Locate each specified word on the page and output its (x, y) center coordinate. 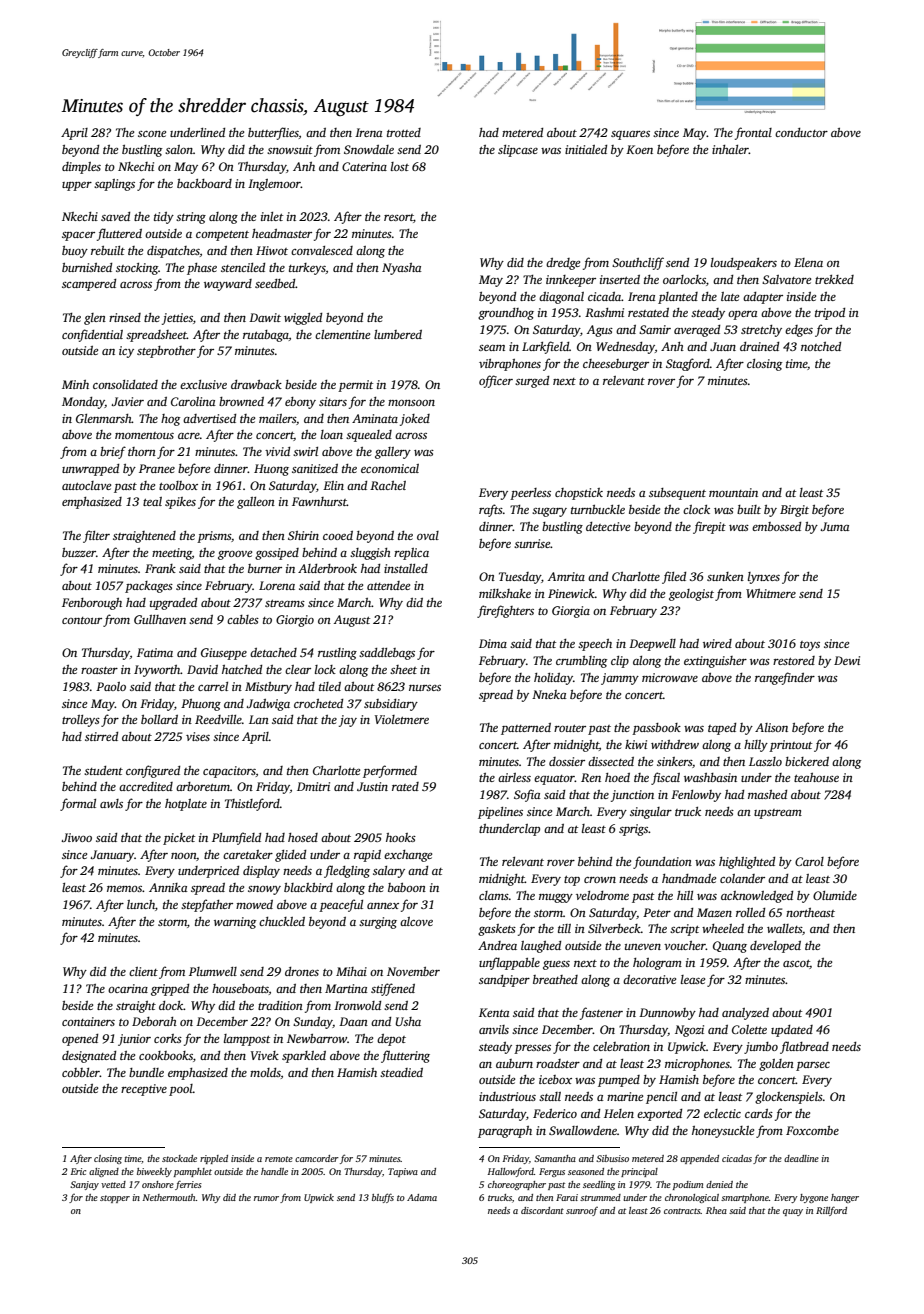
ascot (796, 964)
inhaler (730, 149)
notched (821, 346)
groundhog (506, 314)
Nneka (549, 694)
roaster (99, 670)
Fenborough (92, 604)
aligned (104, 1172)
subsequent (677, 494)
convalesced (322, 250)
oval (428, 535)
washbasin (710, 777)
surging (378, 923)
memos (125, 889)
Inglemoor (274, 185)
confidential (92, 335)
